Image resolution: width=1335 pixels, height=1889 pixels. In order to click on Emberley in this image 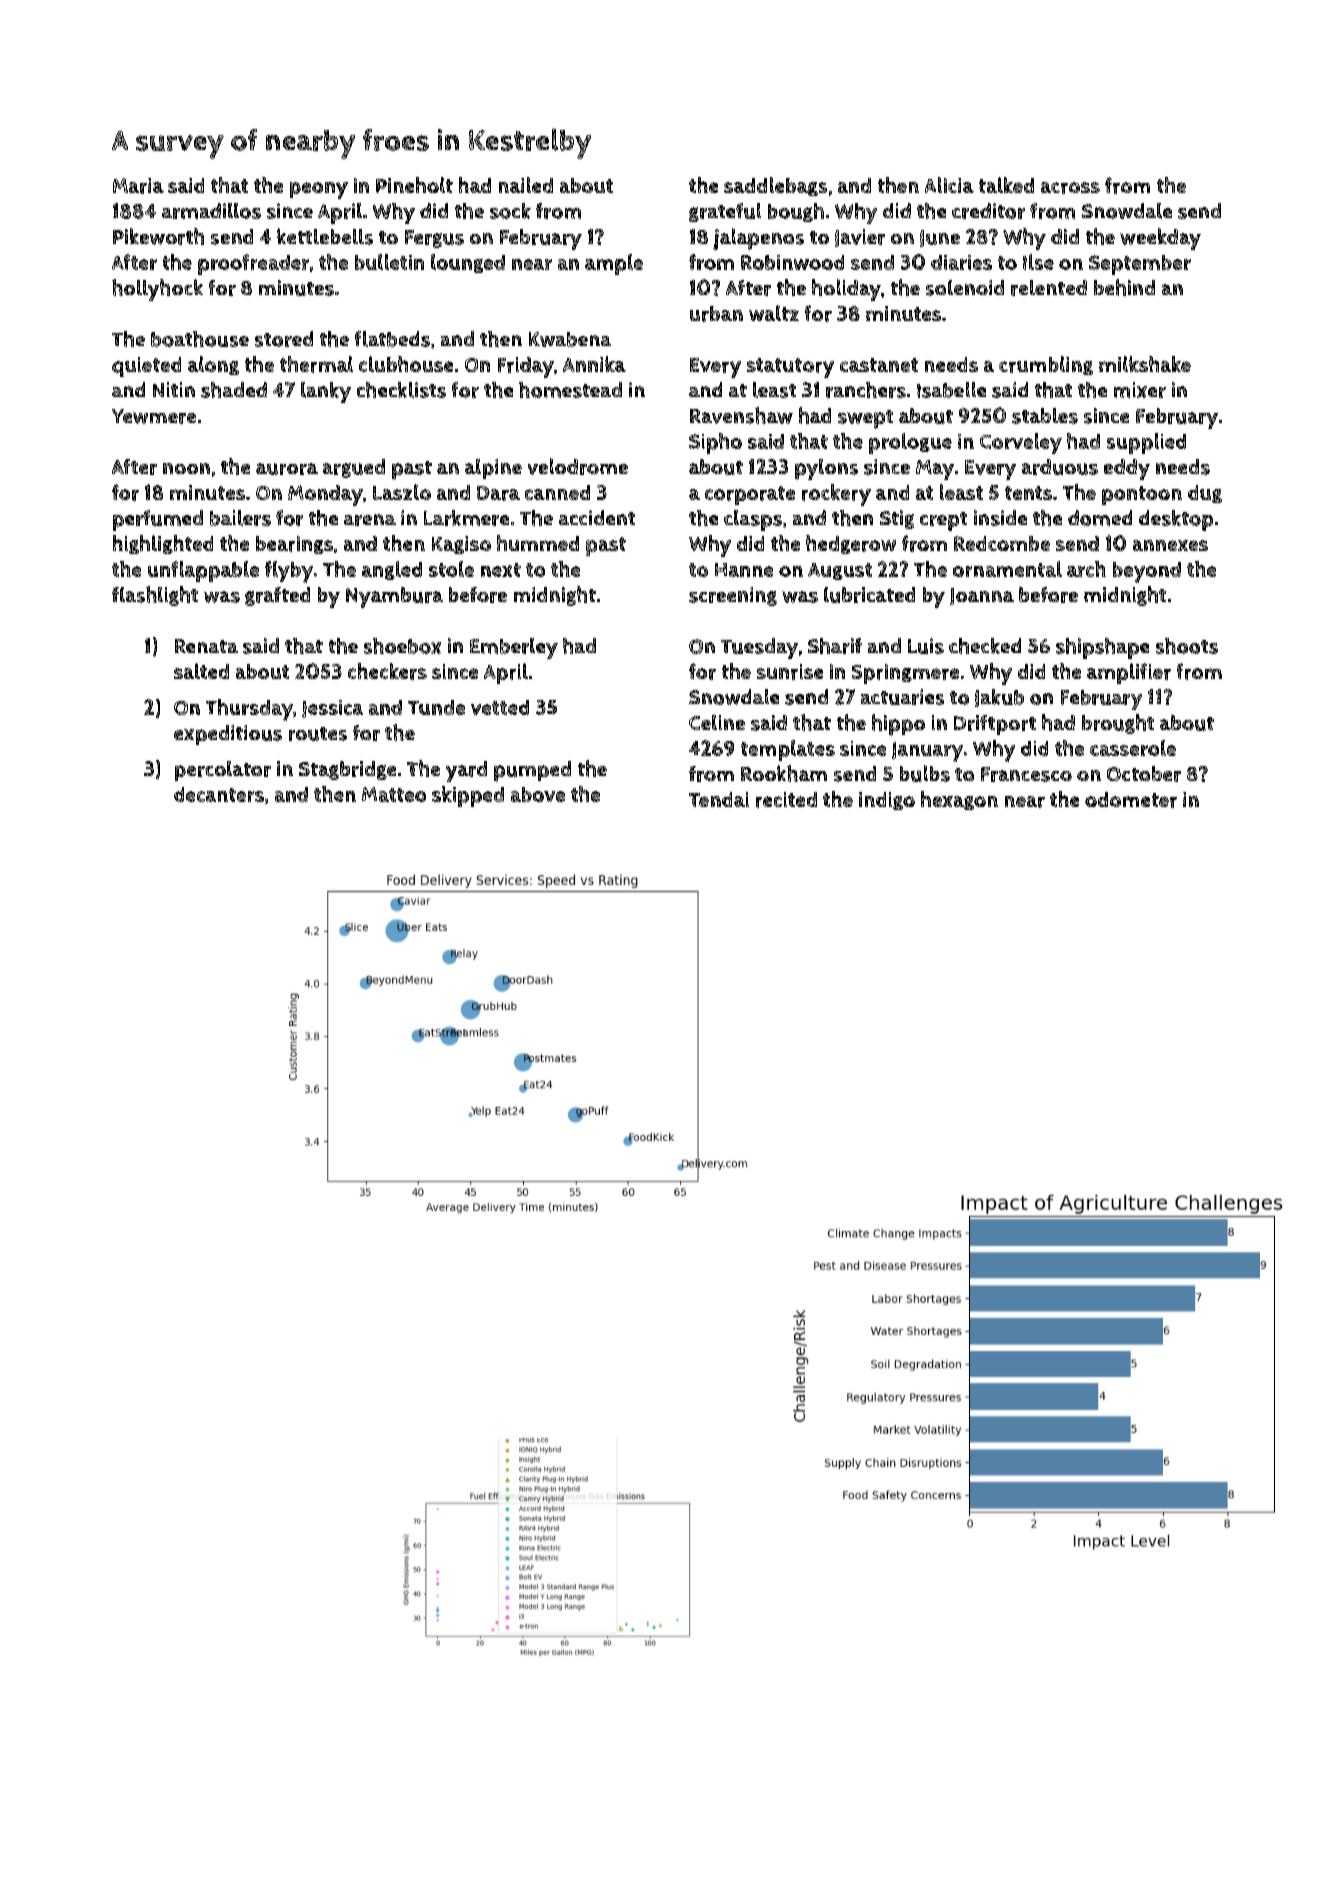, I will do `click(514, 648)`.
